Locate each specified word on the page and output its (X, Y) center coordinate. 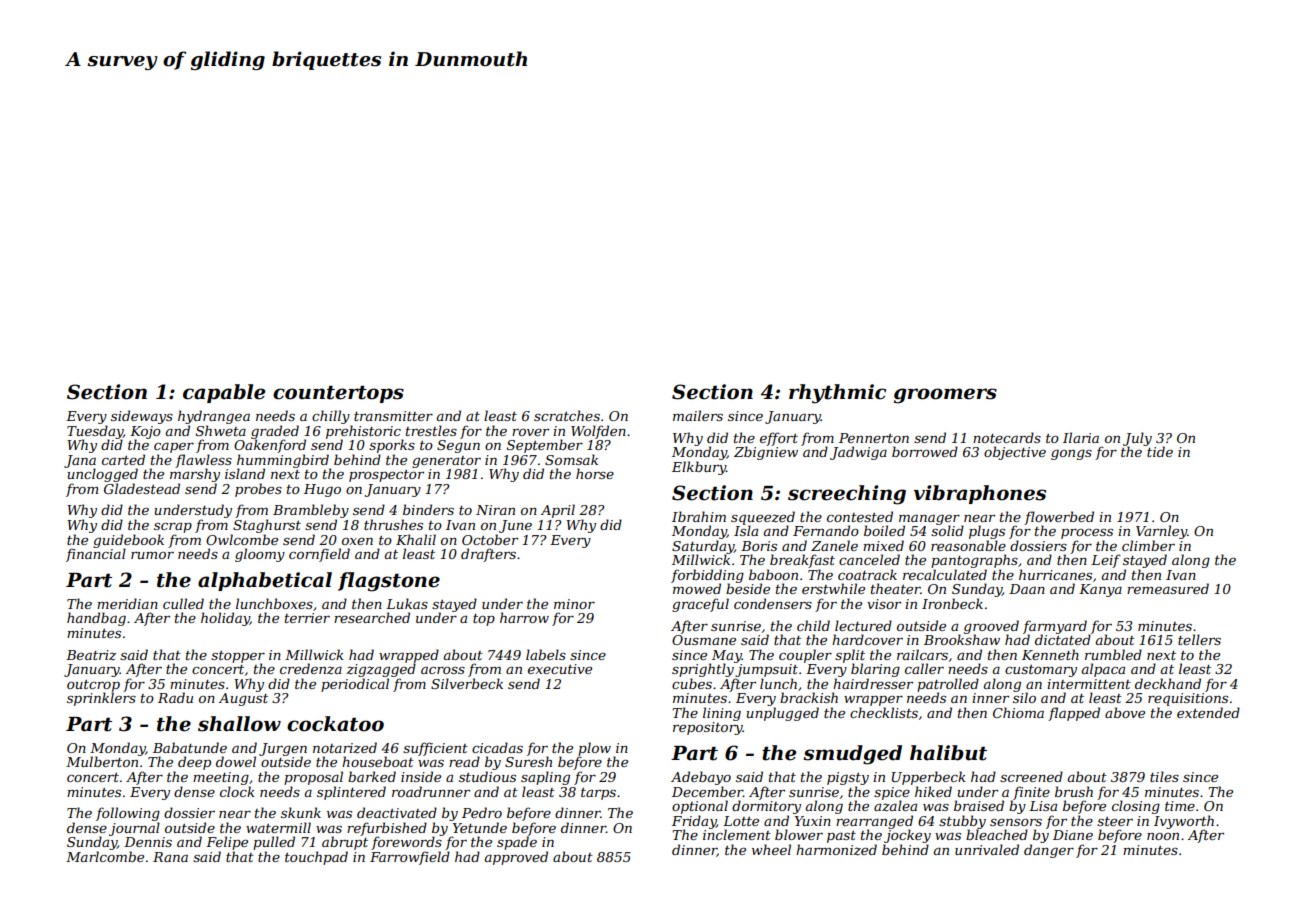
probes (258, 490)
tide (1160, 451)
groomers (945, 396)
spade (517, 843)
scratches (567, 415)
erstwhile (833, 588)
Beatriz (91, 655)
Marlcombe (105, 856)
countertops (338, 394)
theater (896, 588)
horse (595, 473)
